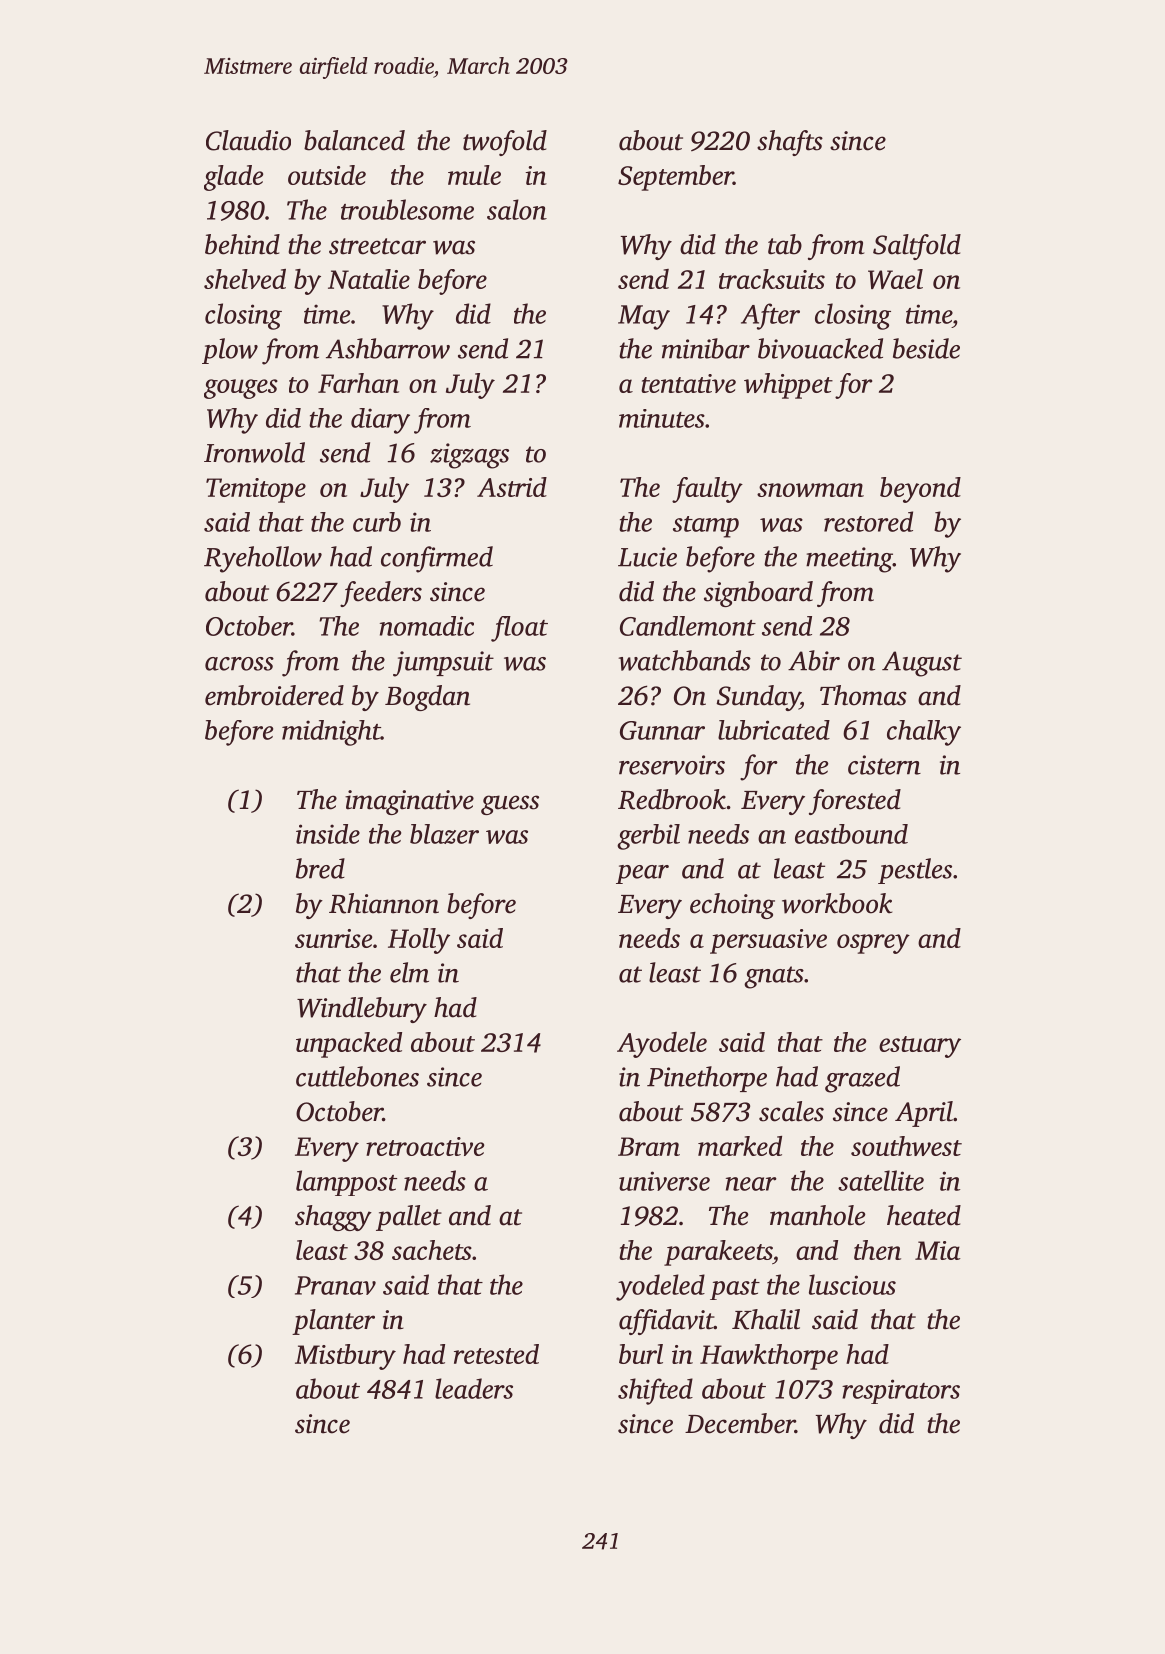  I want to click on chalky, so click(924, 733).
